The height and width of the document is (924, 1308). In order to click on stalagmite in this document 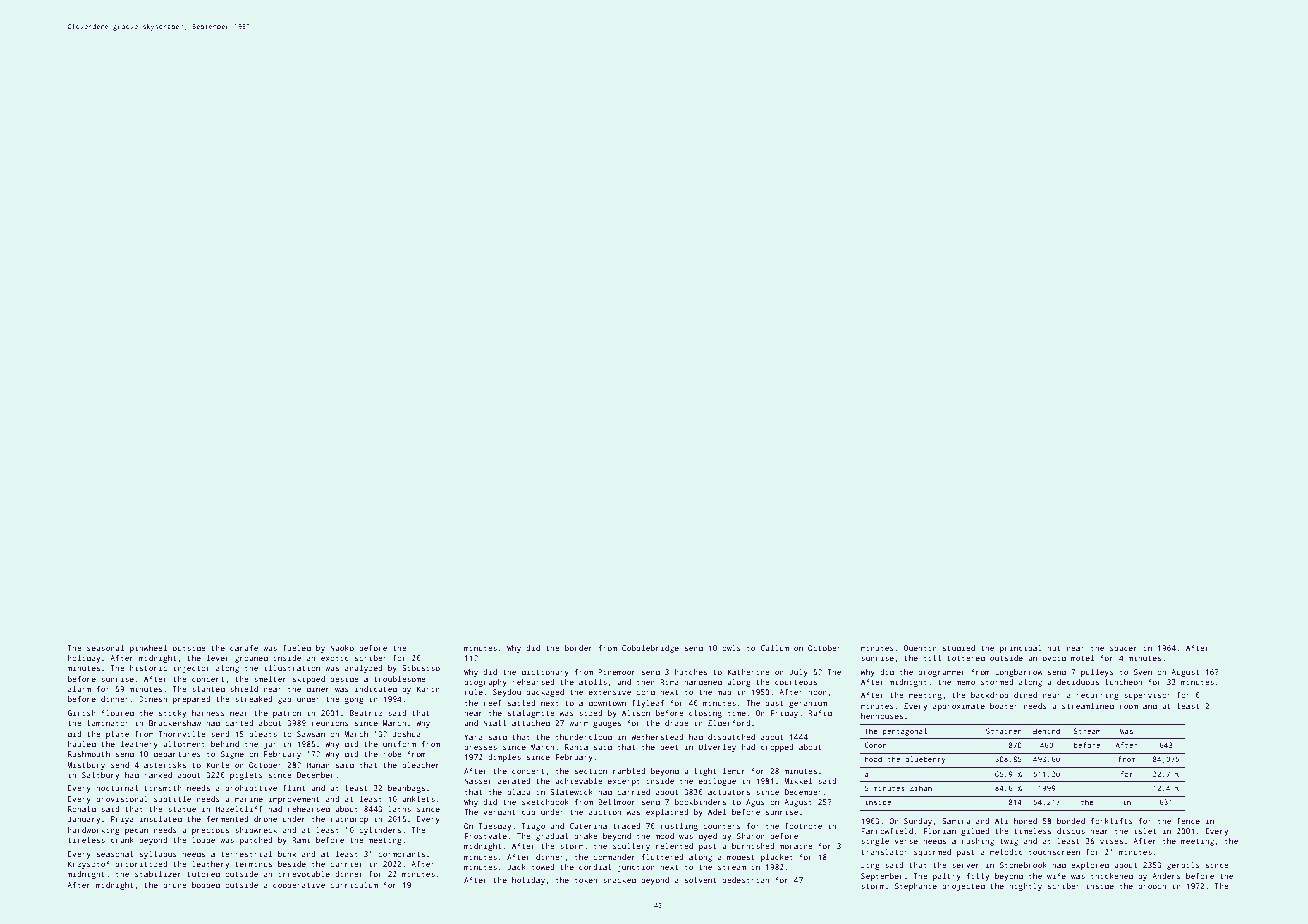, I will do `click(531, 714)`.
